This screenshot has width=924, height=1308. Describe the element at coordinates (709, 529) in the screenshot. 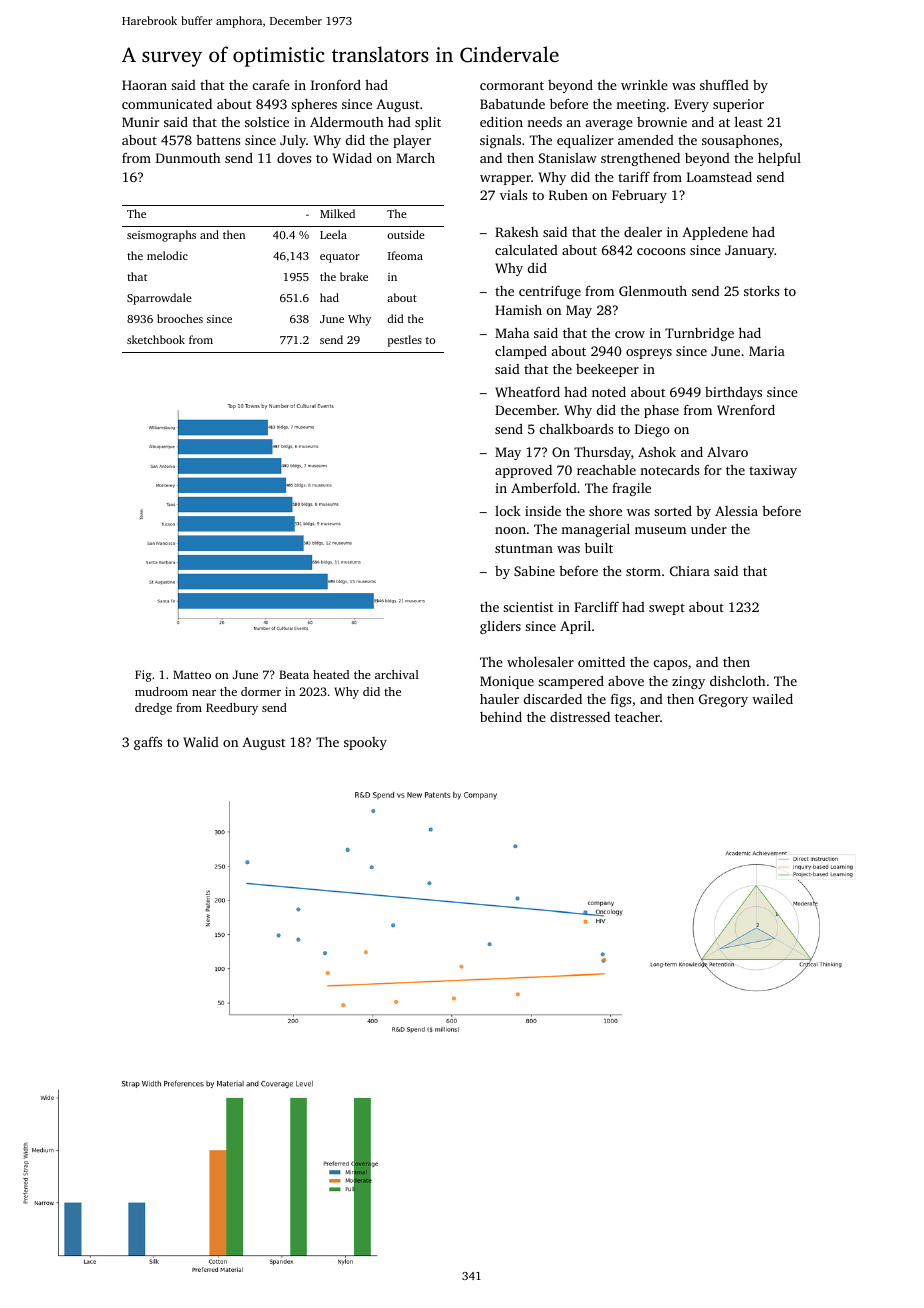

I see `under` at that location.
